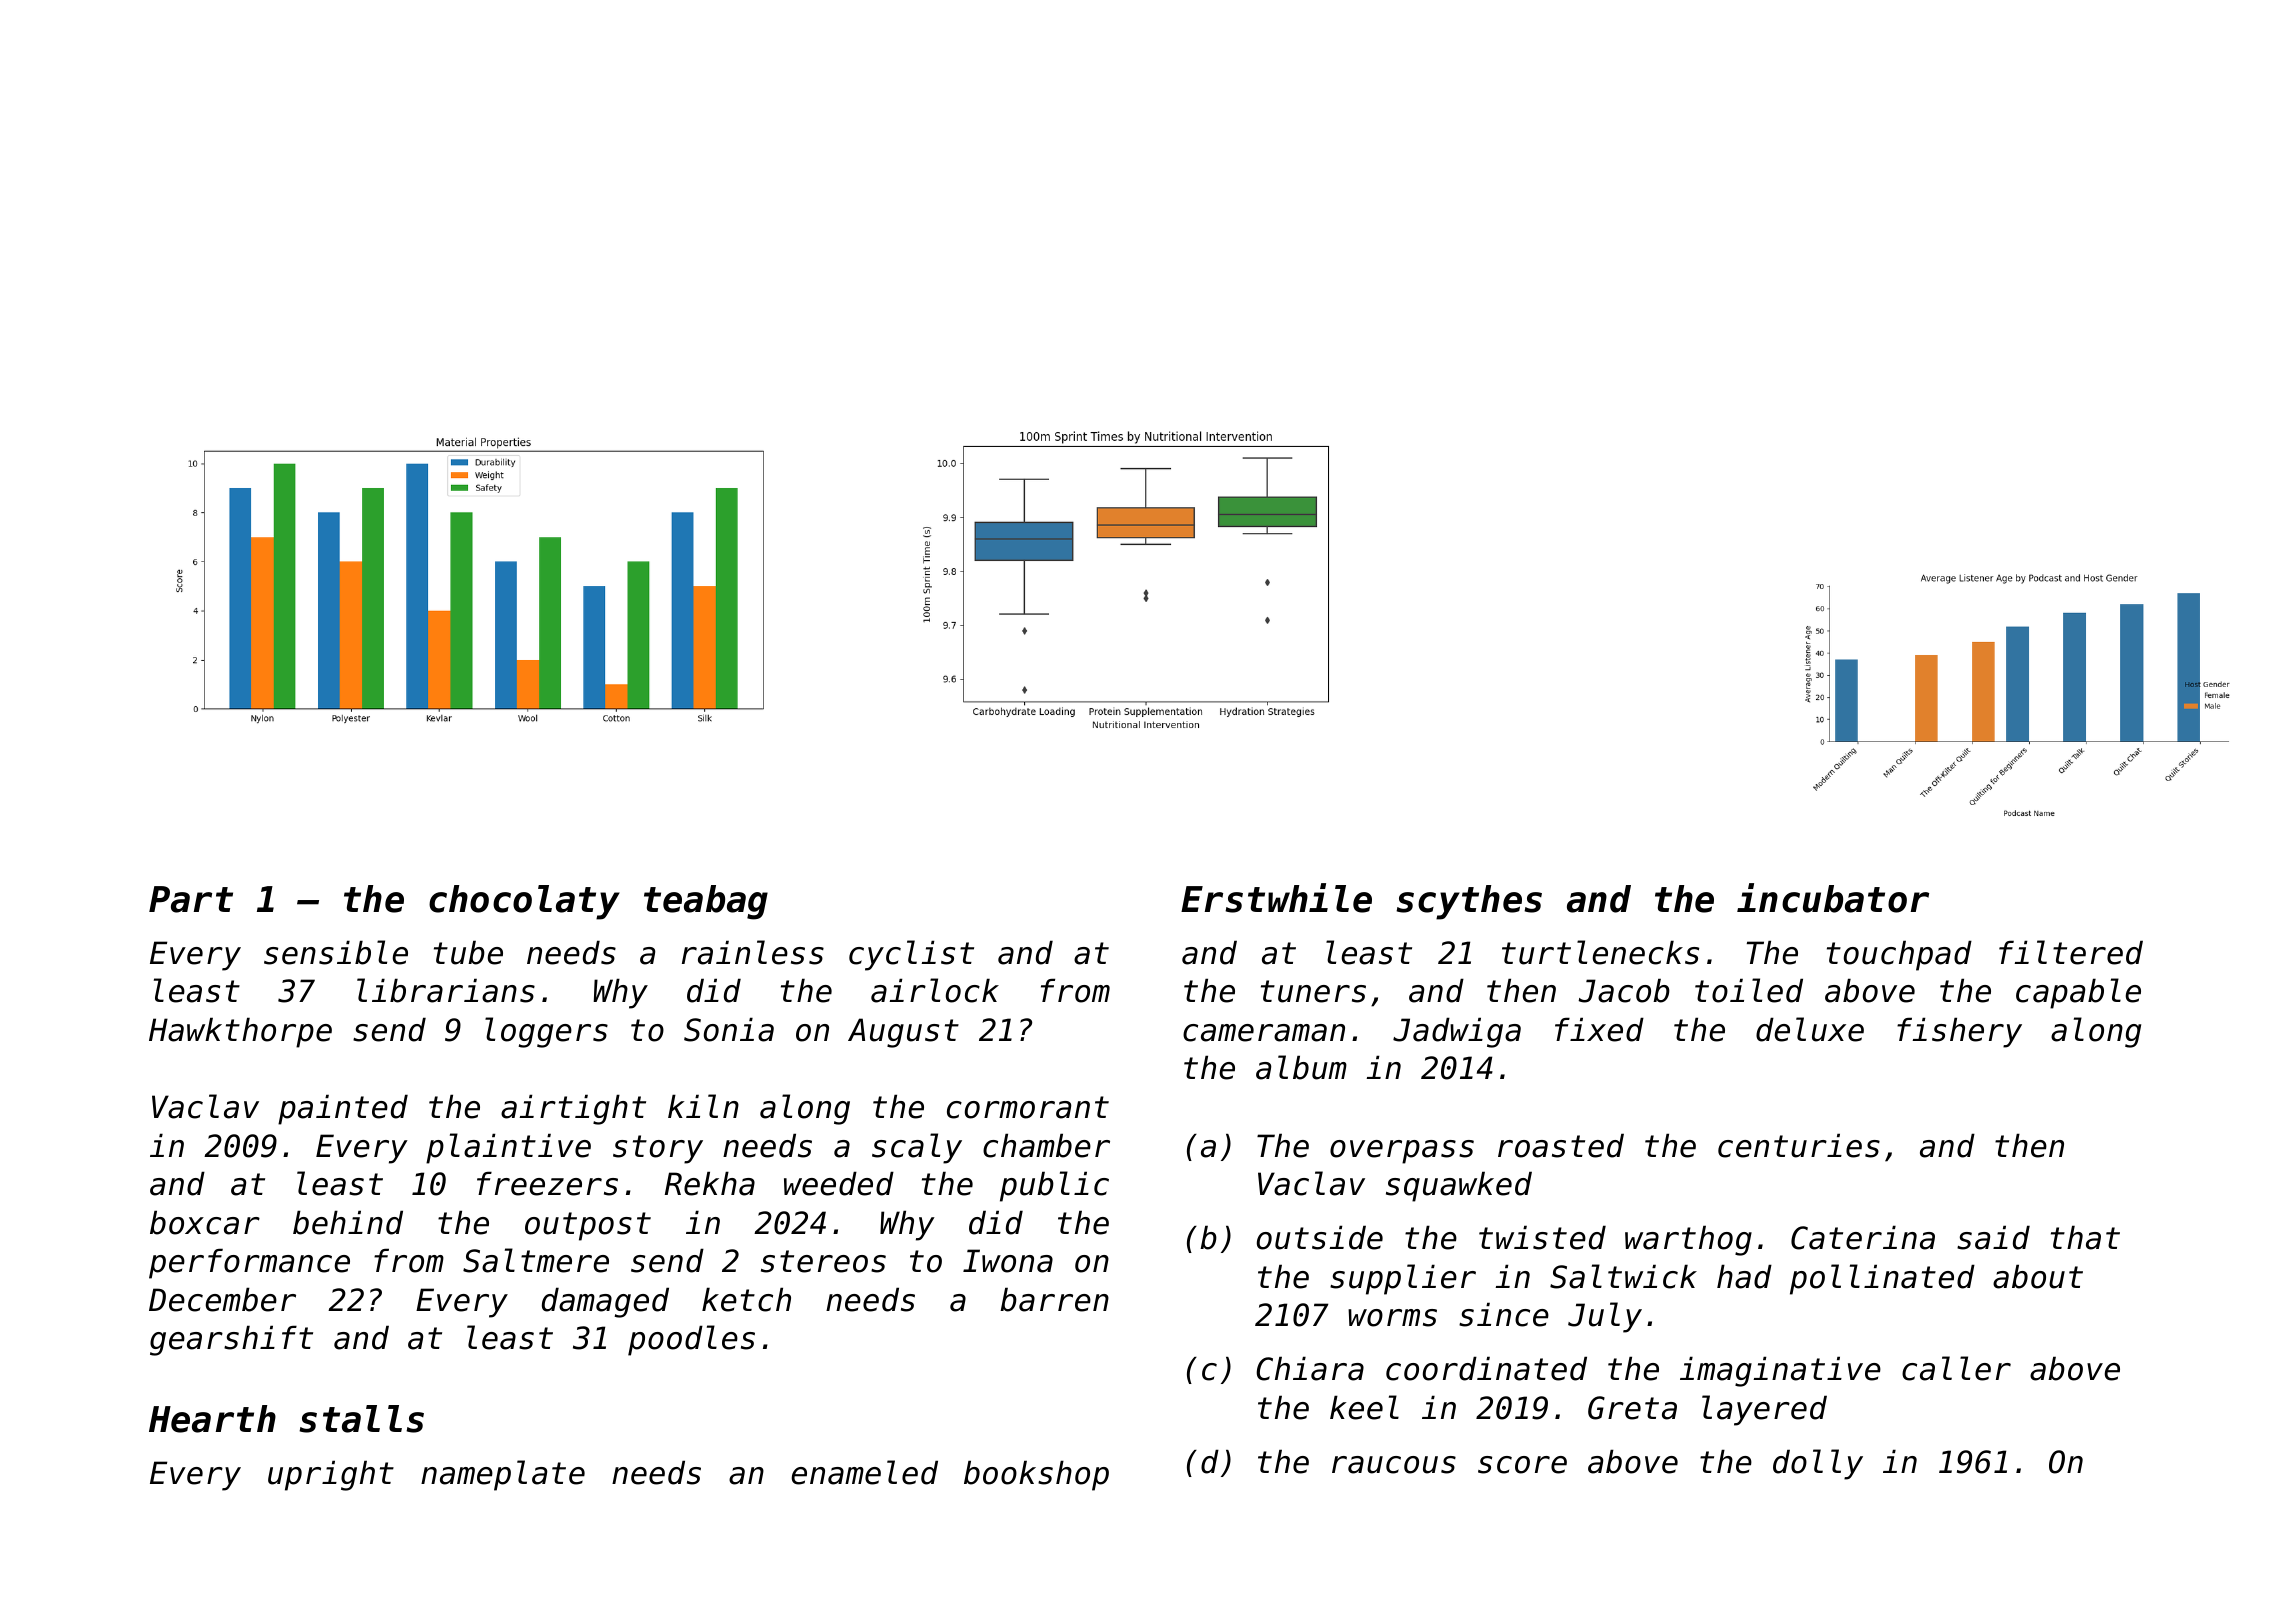 The width and height of the screenshot is (2292, 1620). I want to click on raucous, so click(1394, 1465).
